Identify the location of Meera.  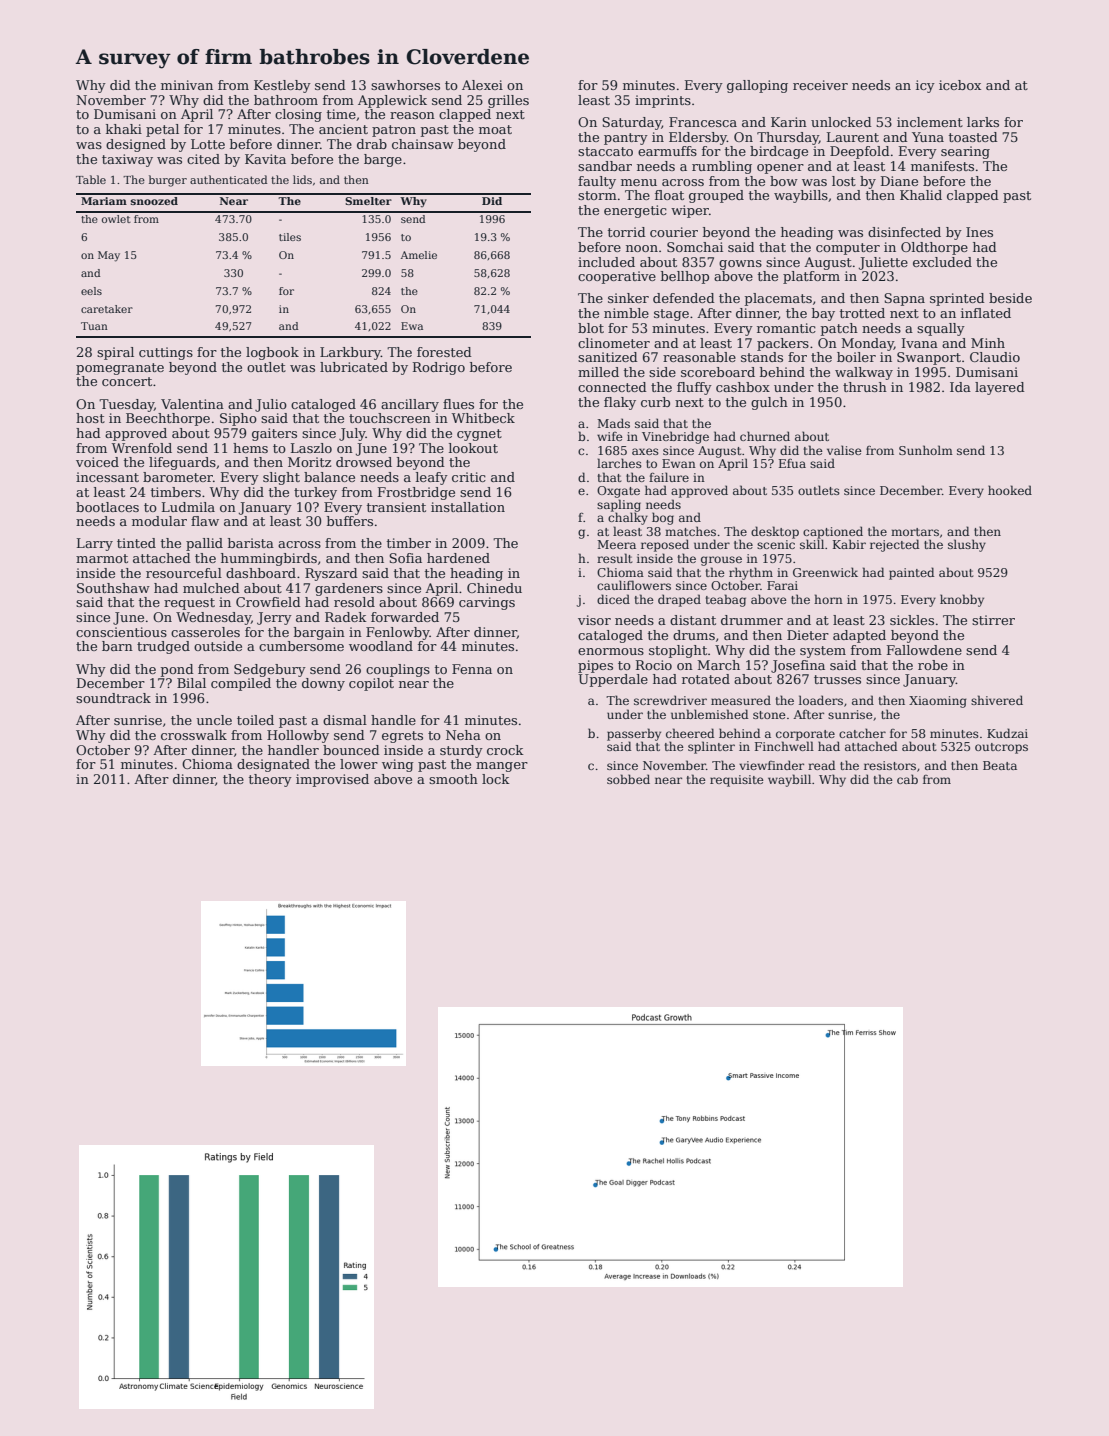
(616, 544).
